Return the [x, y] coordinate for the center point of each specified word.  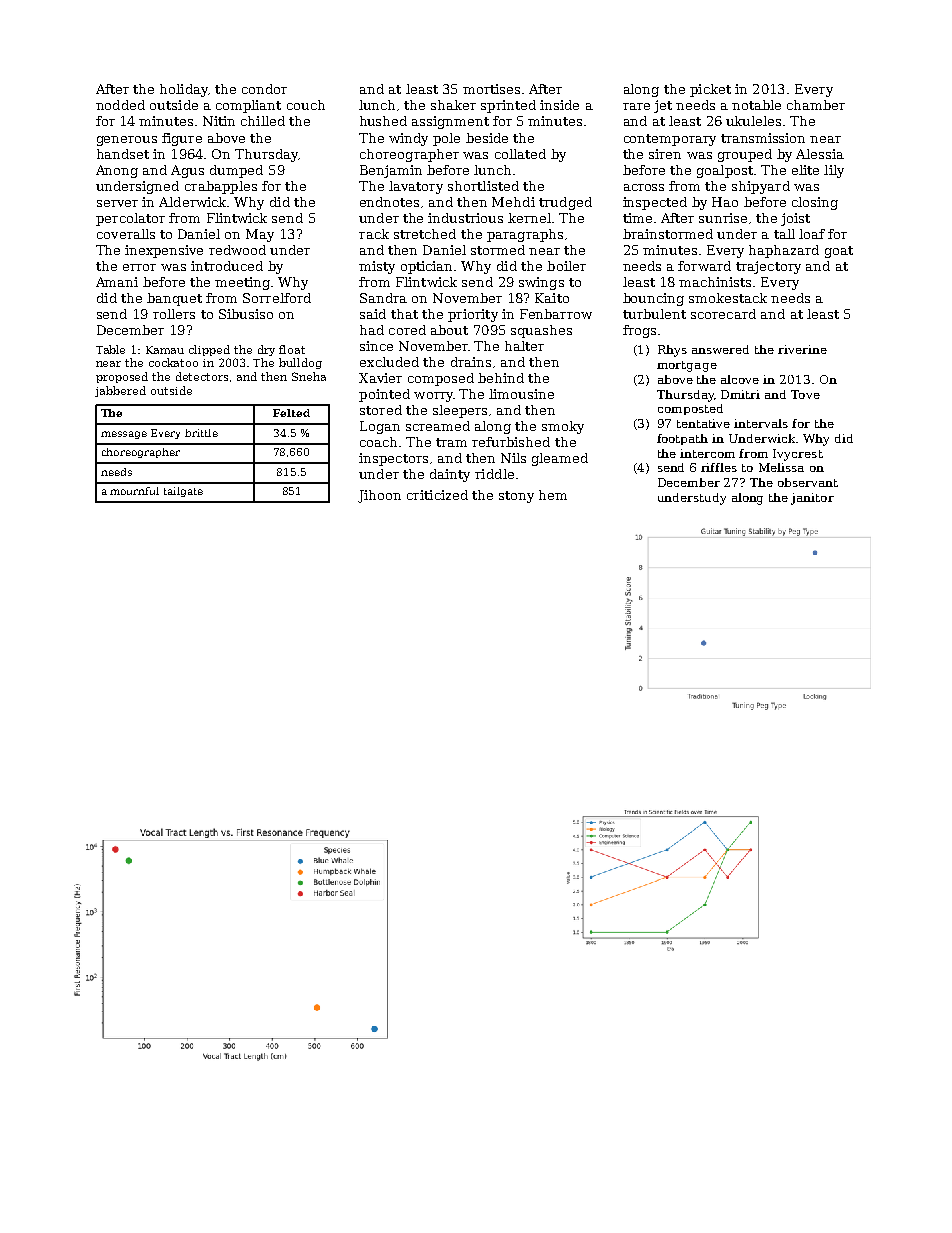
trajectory [768, 267]
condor [264, 89]
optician [426, 267]
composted [690, 409]
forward [704, 266]
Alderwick [193, 202]
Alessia [820, 154]
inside [559, 105]
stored [381, 410]
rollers [174, 314]
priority [473, 315]
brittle [201, 433]
